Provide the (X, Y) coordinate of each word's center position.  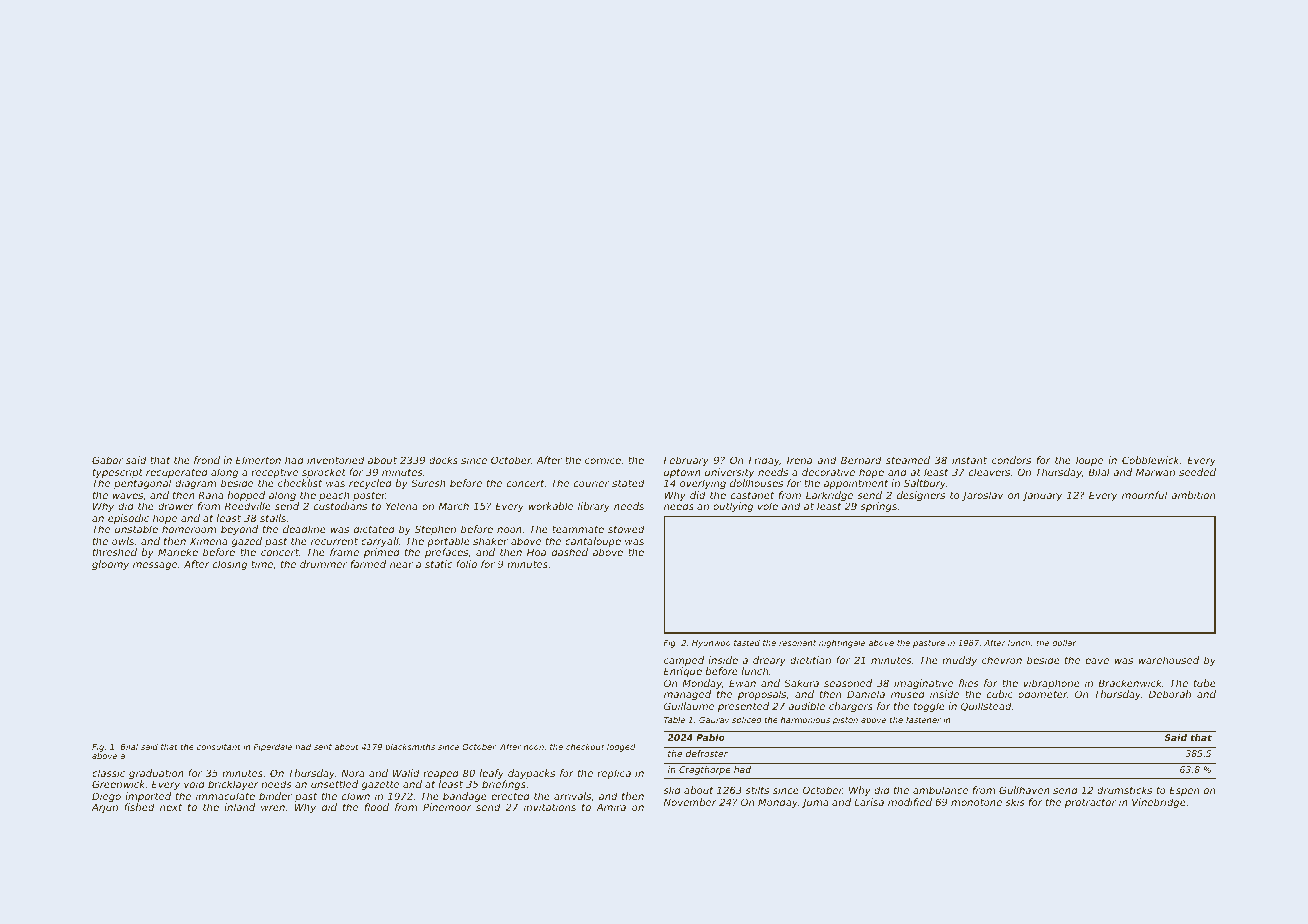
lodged (621, 747)
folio (466, 564)
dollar (1064, 642)
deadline (304, 529)
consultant (219, 747)
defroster (707, 753)
